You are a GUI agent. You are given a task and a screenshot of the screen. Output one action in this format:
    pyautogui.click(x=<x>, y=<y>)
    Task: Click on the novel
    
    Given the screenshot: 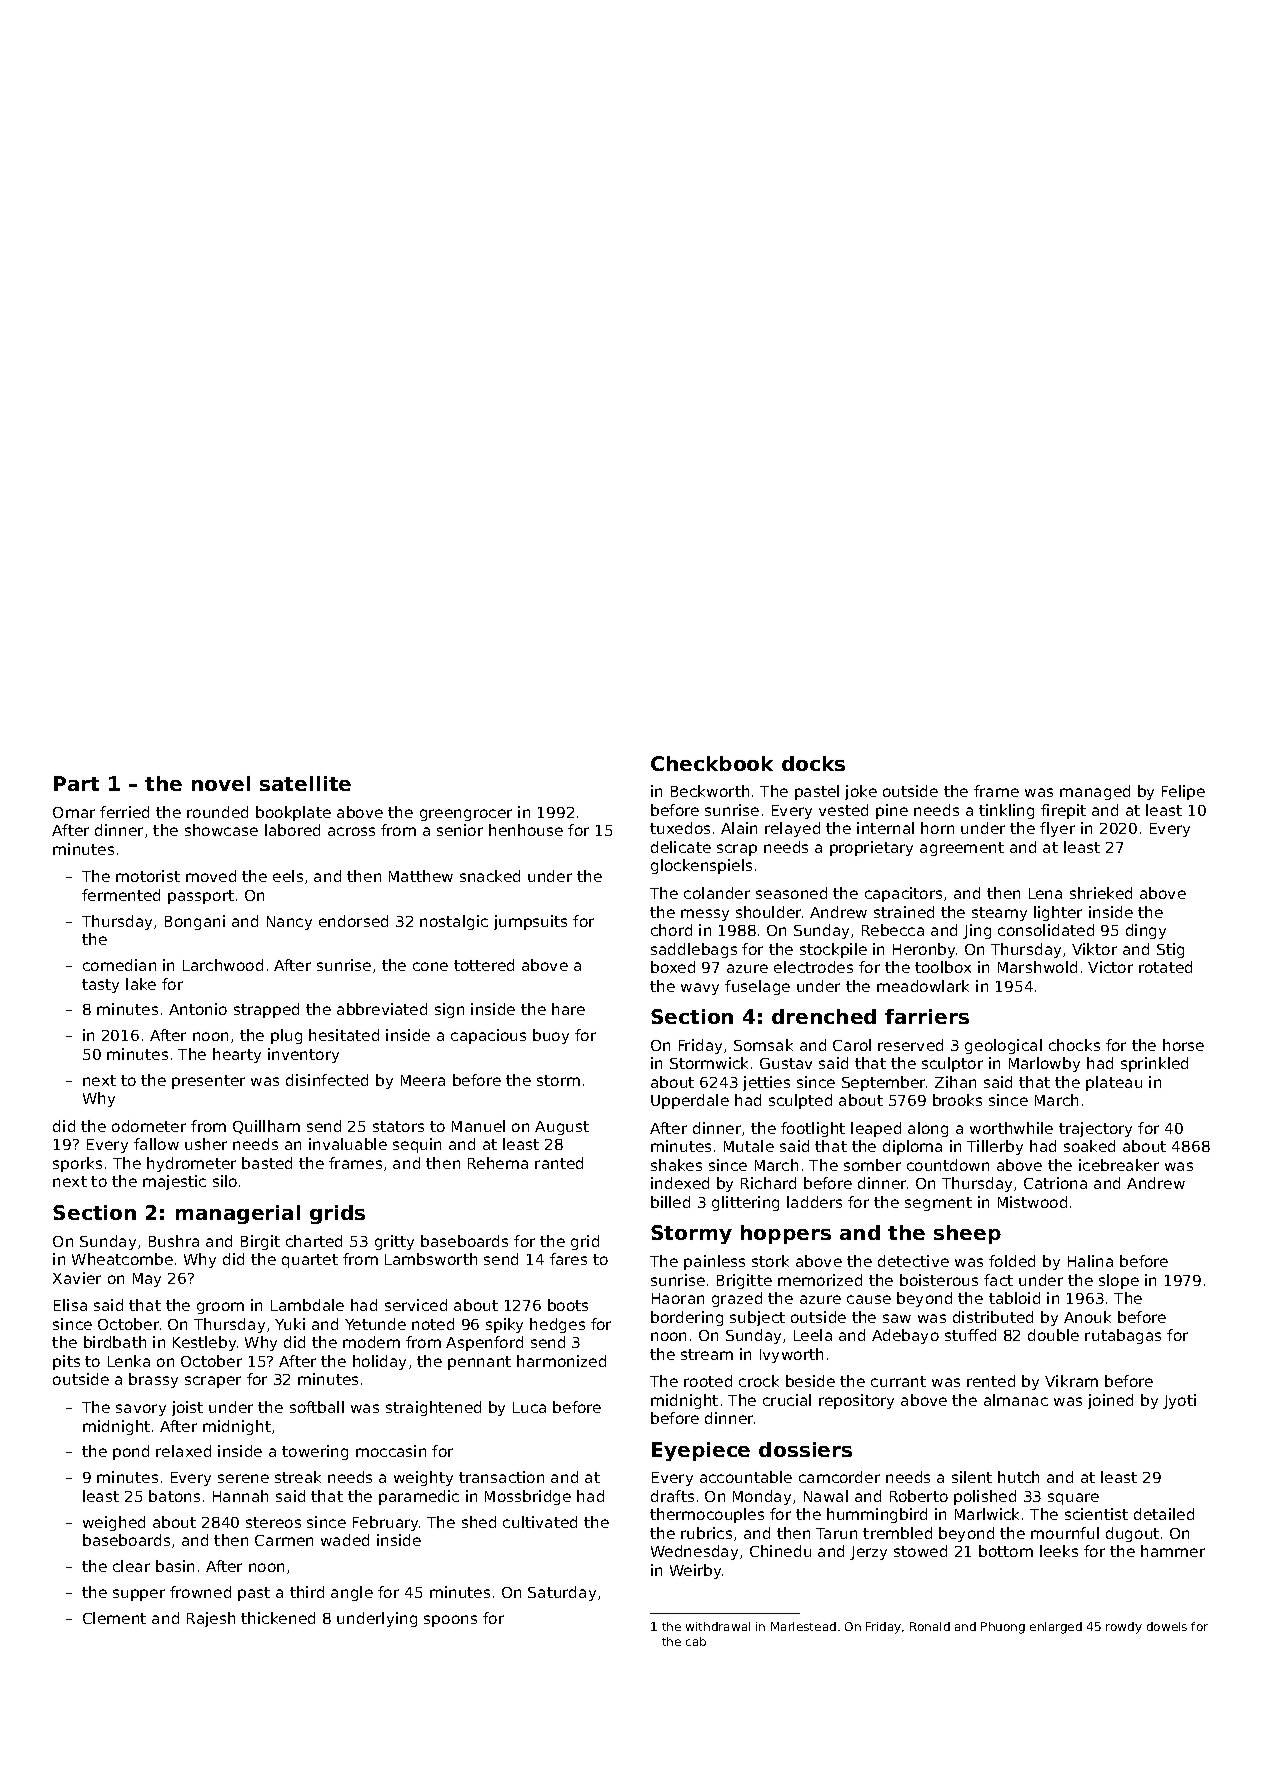 What is the action you would take?
    pyautogui.click(x=221, y=783)
